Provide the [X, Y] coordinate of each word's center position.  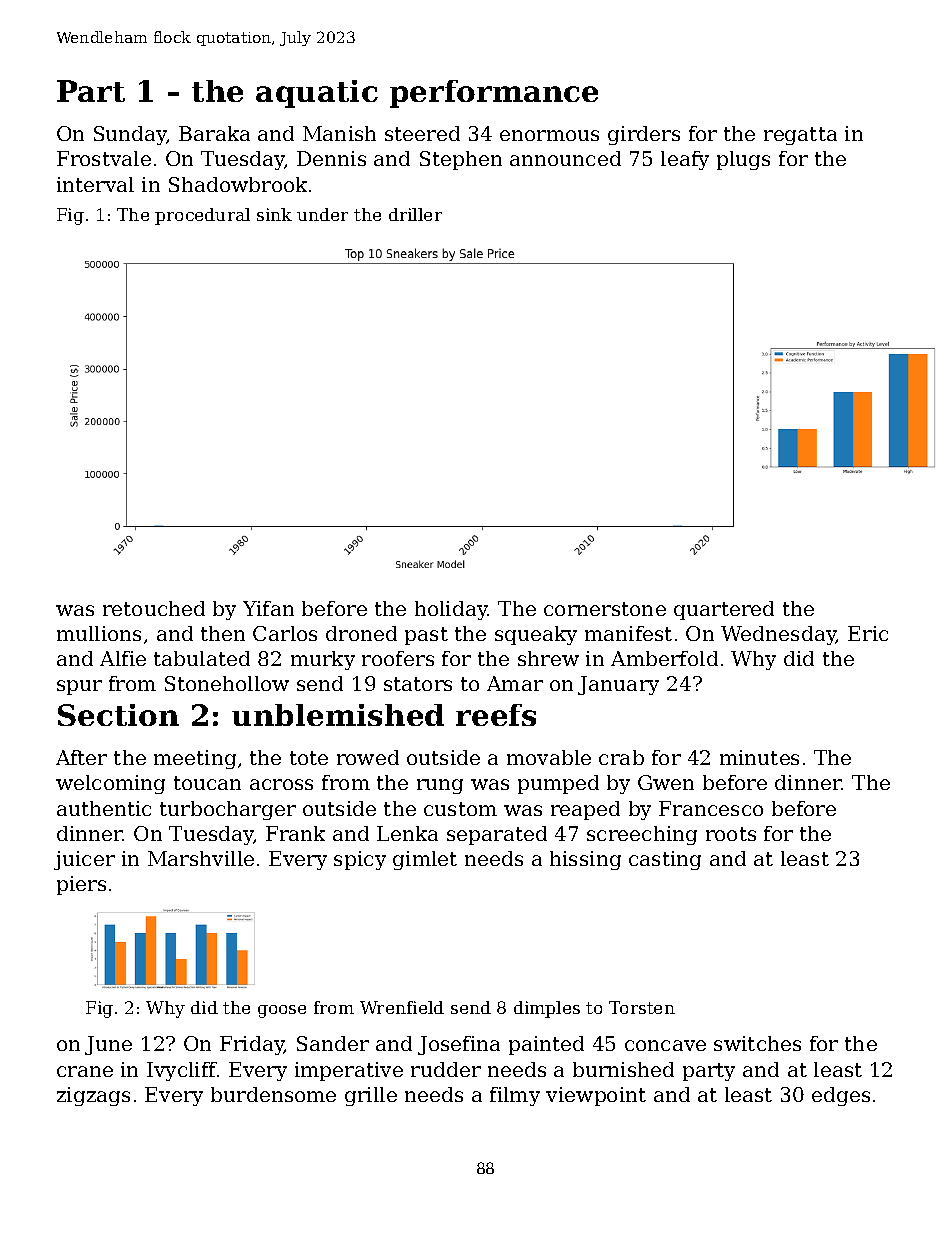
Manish [339, 133]
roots [731, 834]
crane [85, 1071]
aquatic [317, 94]
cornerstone [605, 609]
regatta [800, 136]
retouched [154, 608]
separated [497, 835]
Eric [868, 633]
